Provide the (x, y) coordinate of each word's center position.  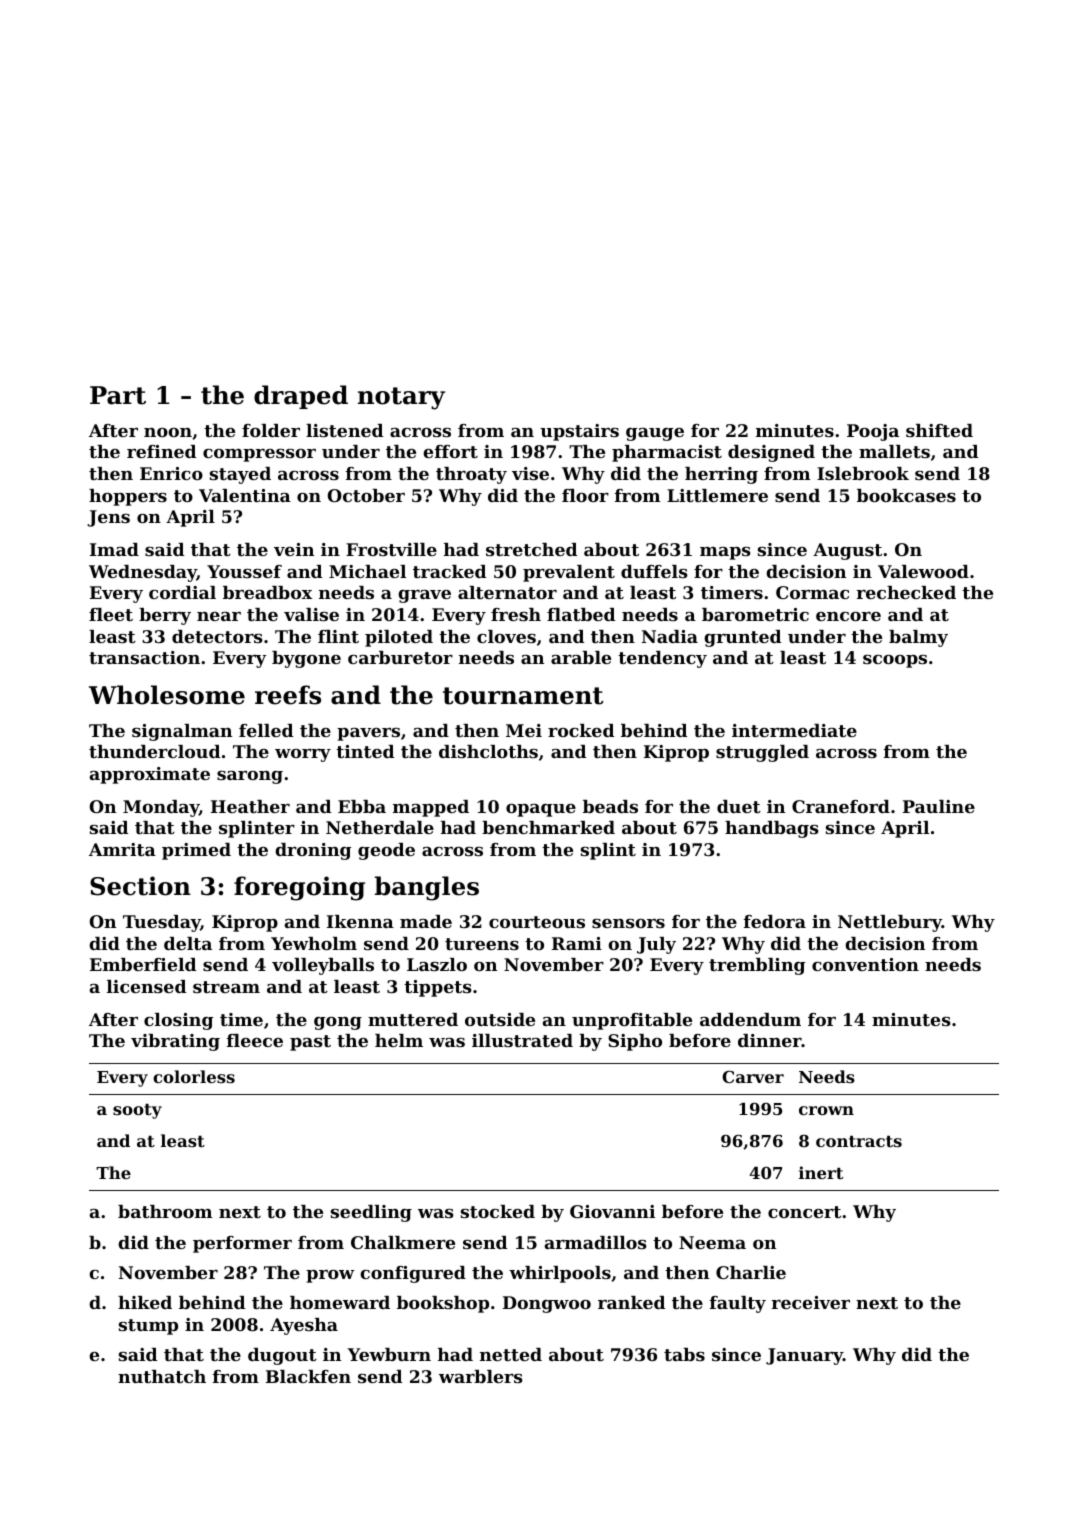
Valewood (923, 571)
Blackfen (308, 1376)
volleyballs (323, 966)
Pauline (939, 806)
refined (161, 451)
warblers (481, 1376)
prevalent (569, 573)
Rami (577, 943)
